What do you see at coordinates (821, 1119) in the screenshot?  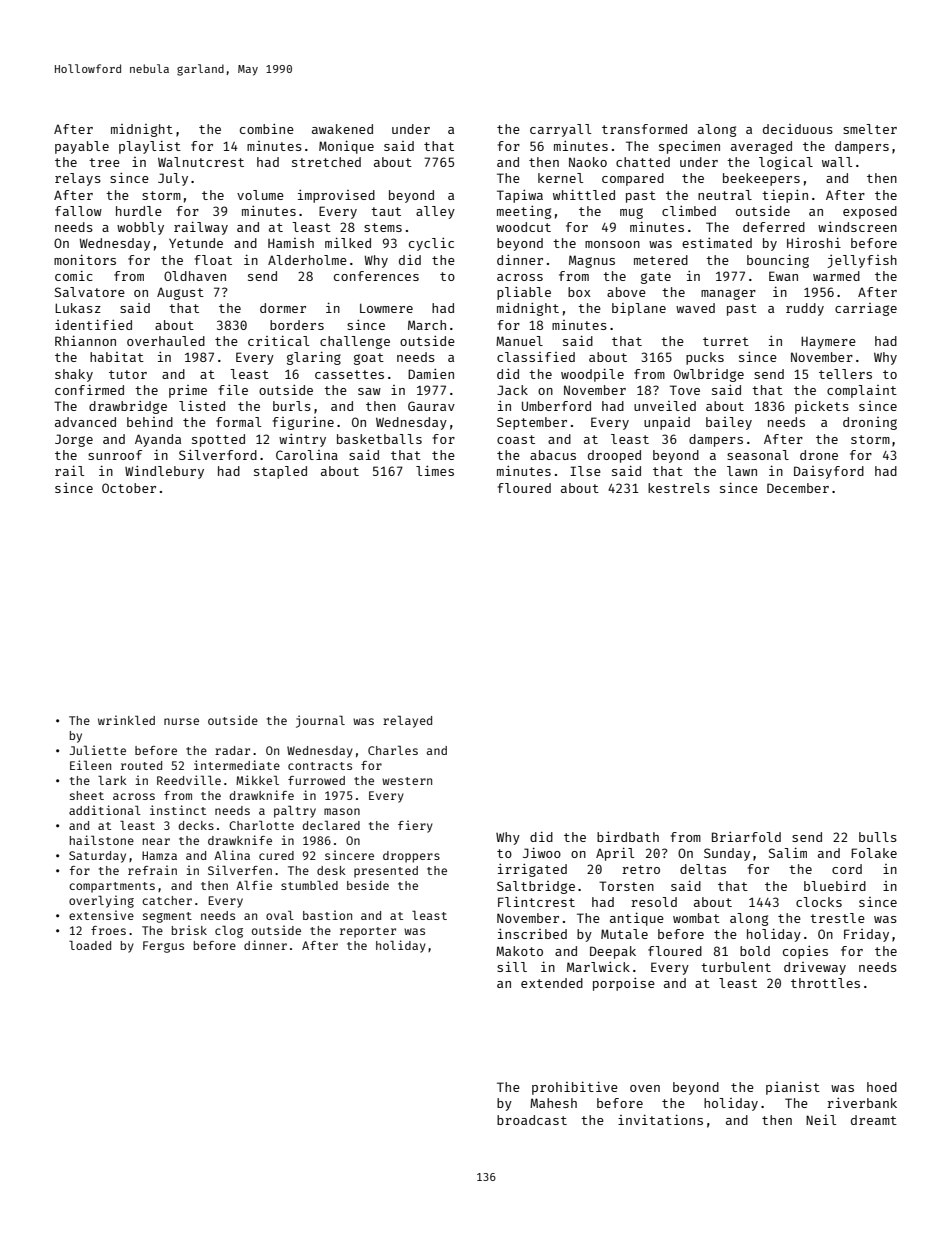 I see `Neil` at bounding box center [821, 1119].
